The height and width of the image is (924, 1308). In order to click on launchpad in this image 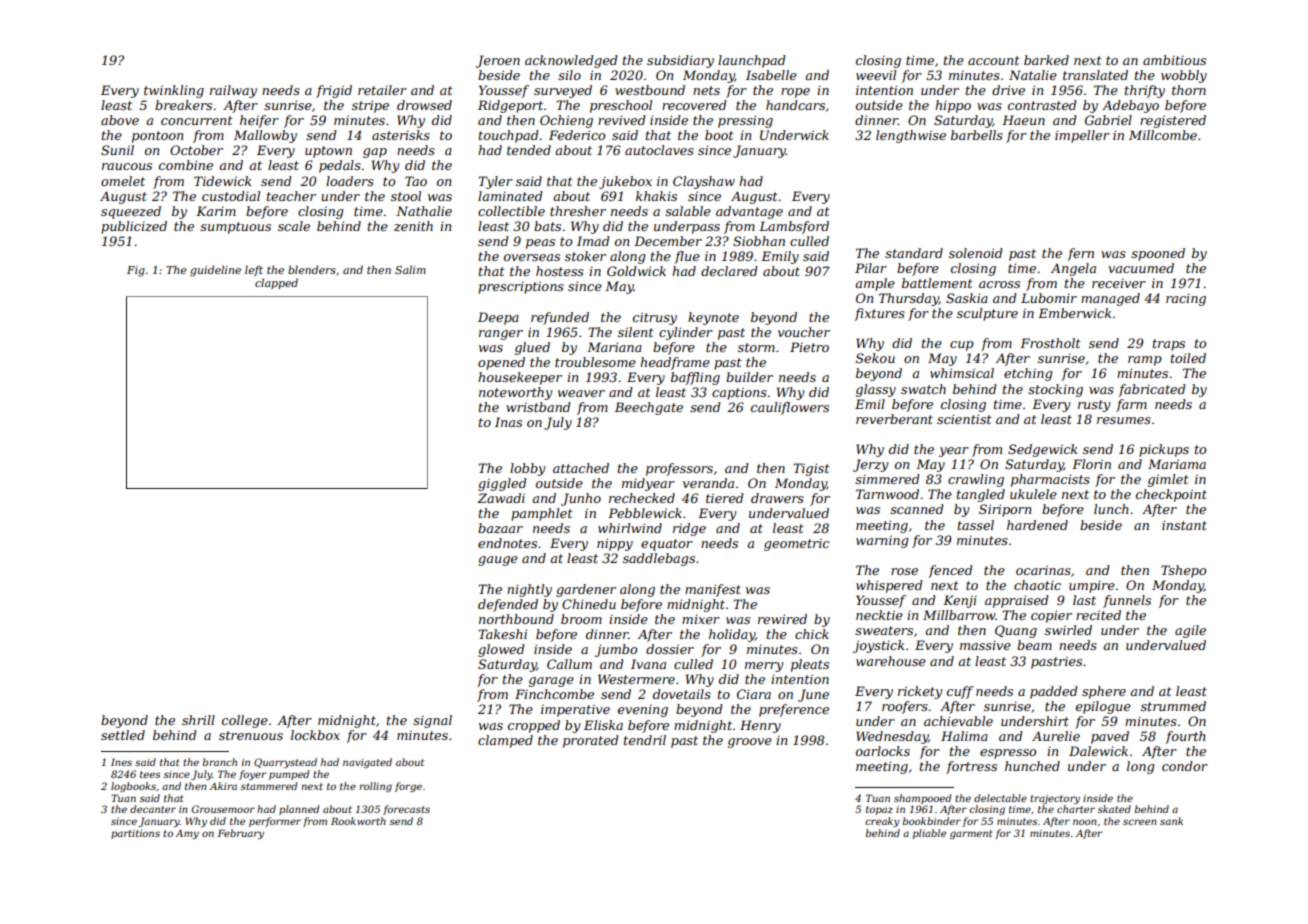, I will do `click(752, 61)`.
